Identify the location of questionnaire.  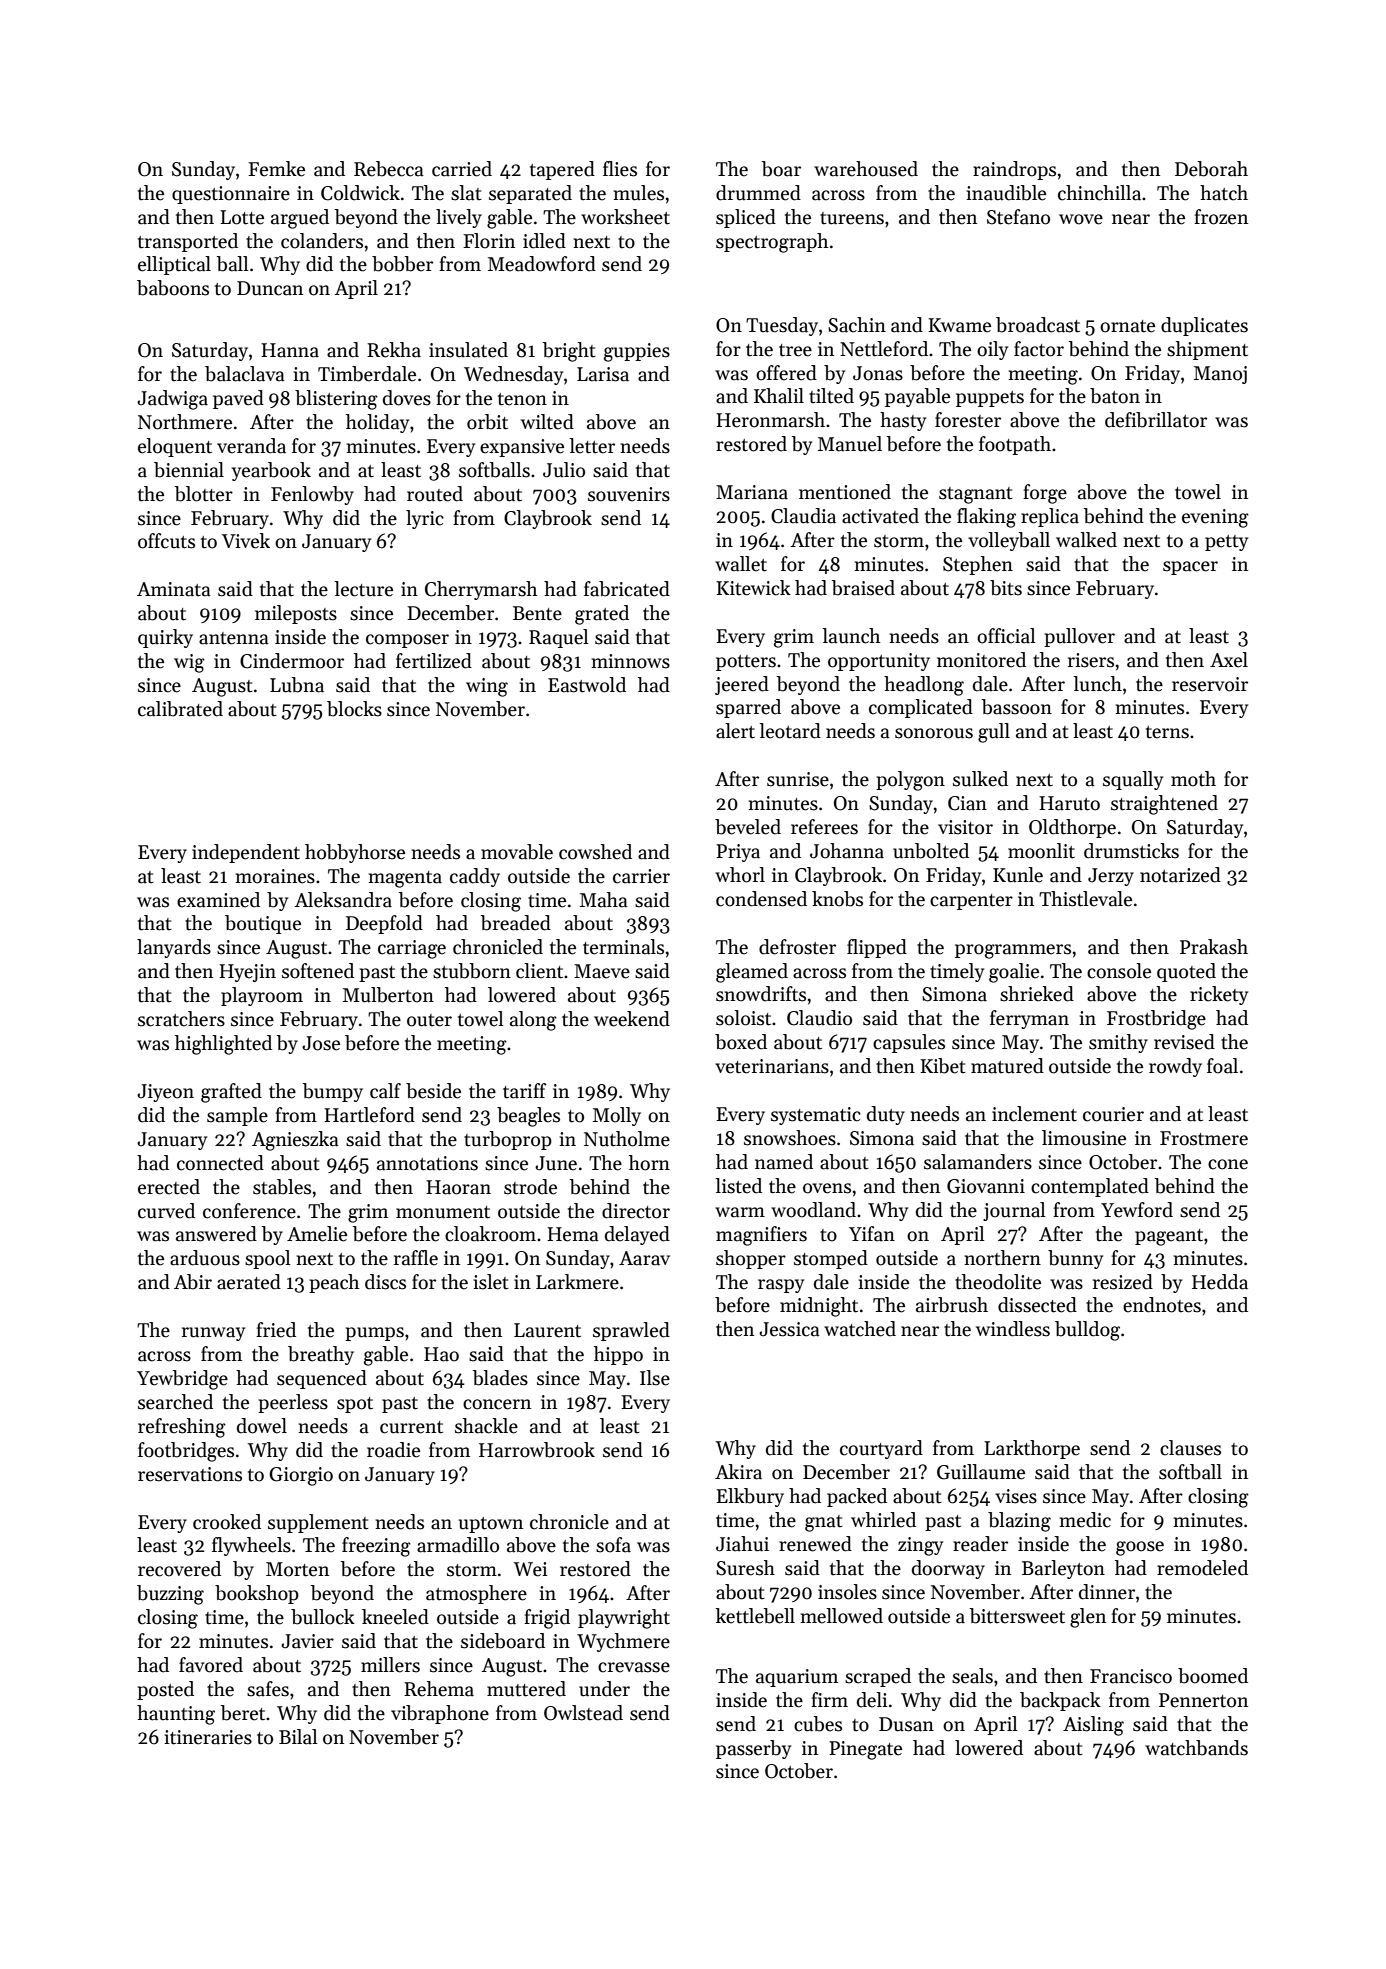
(231, 195).
